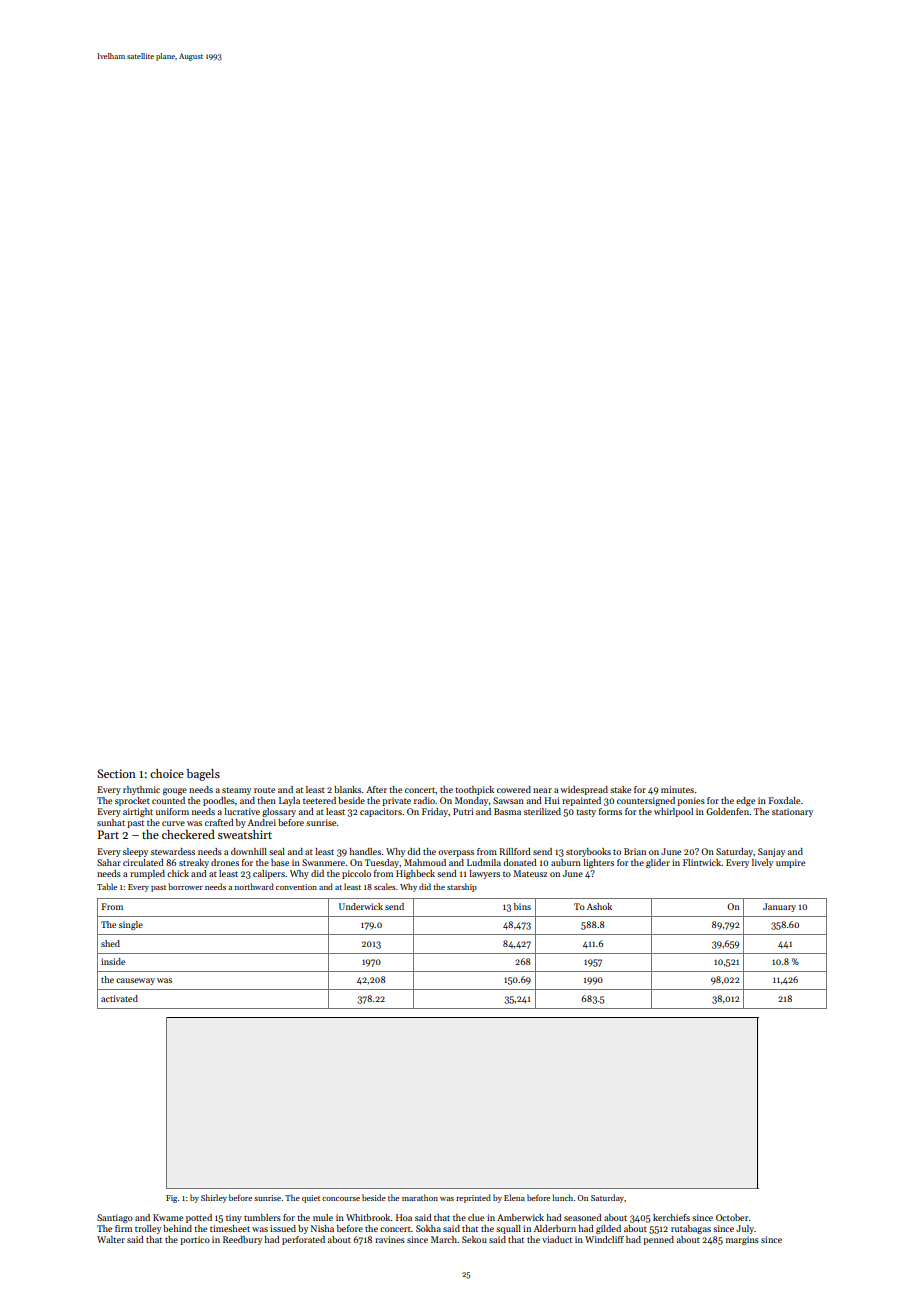 Image resolution: width=924 pixels, height=1308 pixels. Describe the element at coordinates (173, 823) in the screenshot. I see `curve` at that location.
